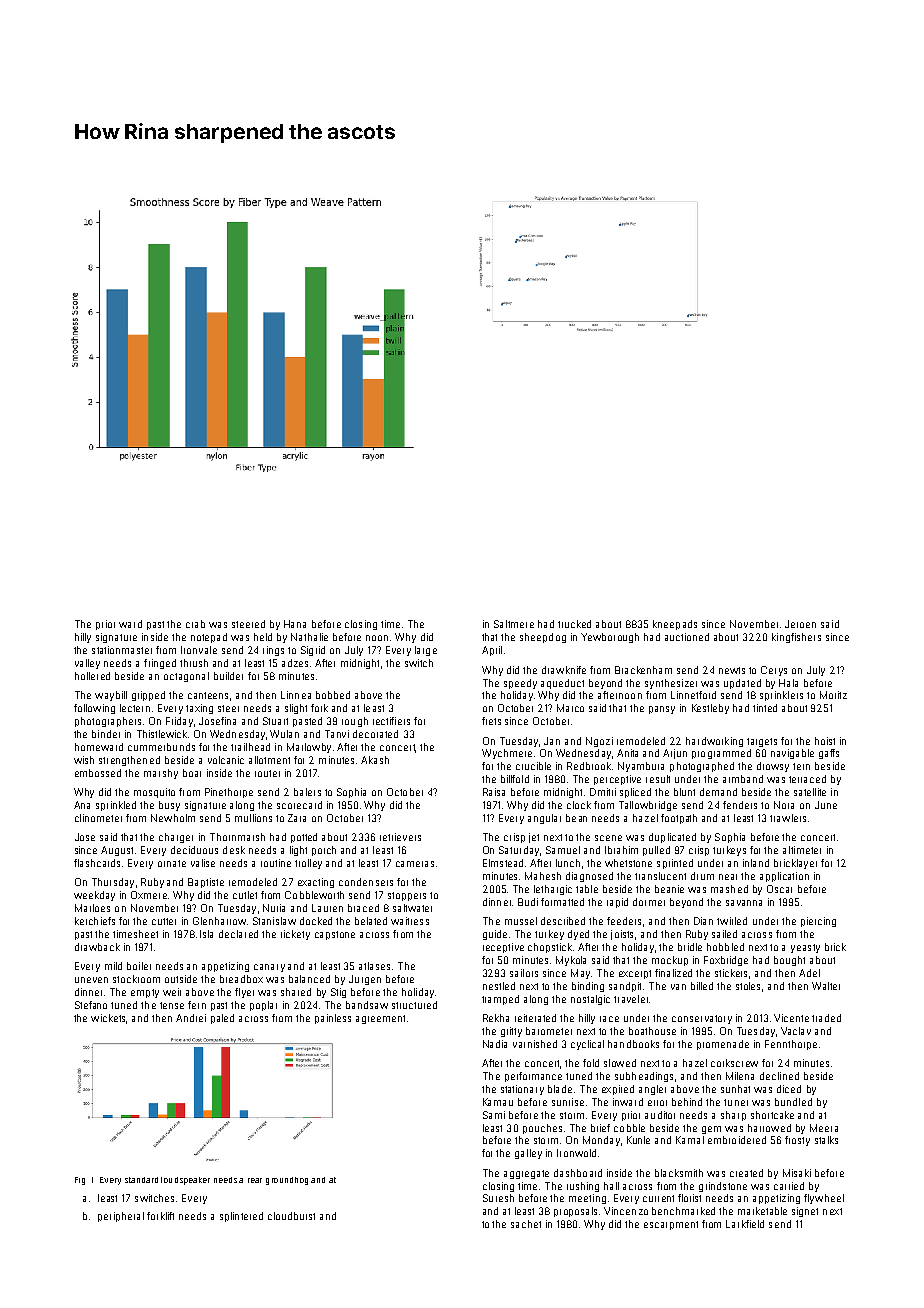 The width and height of the image is (924, 1308). Describe the element at coordinates (195, 624) in the image. I see `crab` at that location.
